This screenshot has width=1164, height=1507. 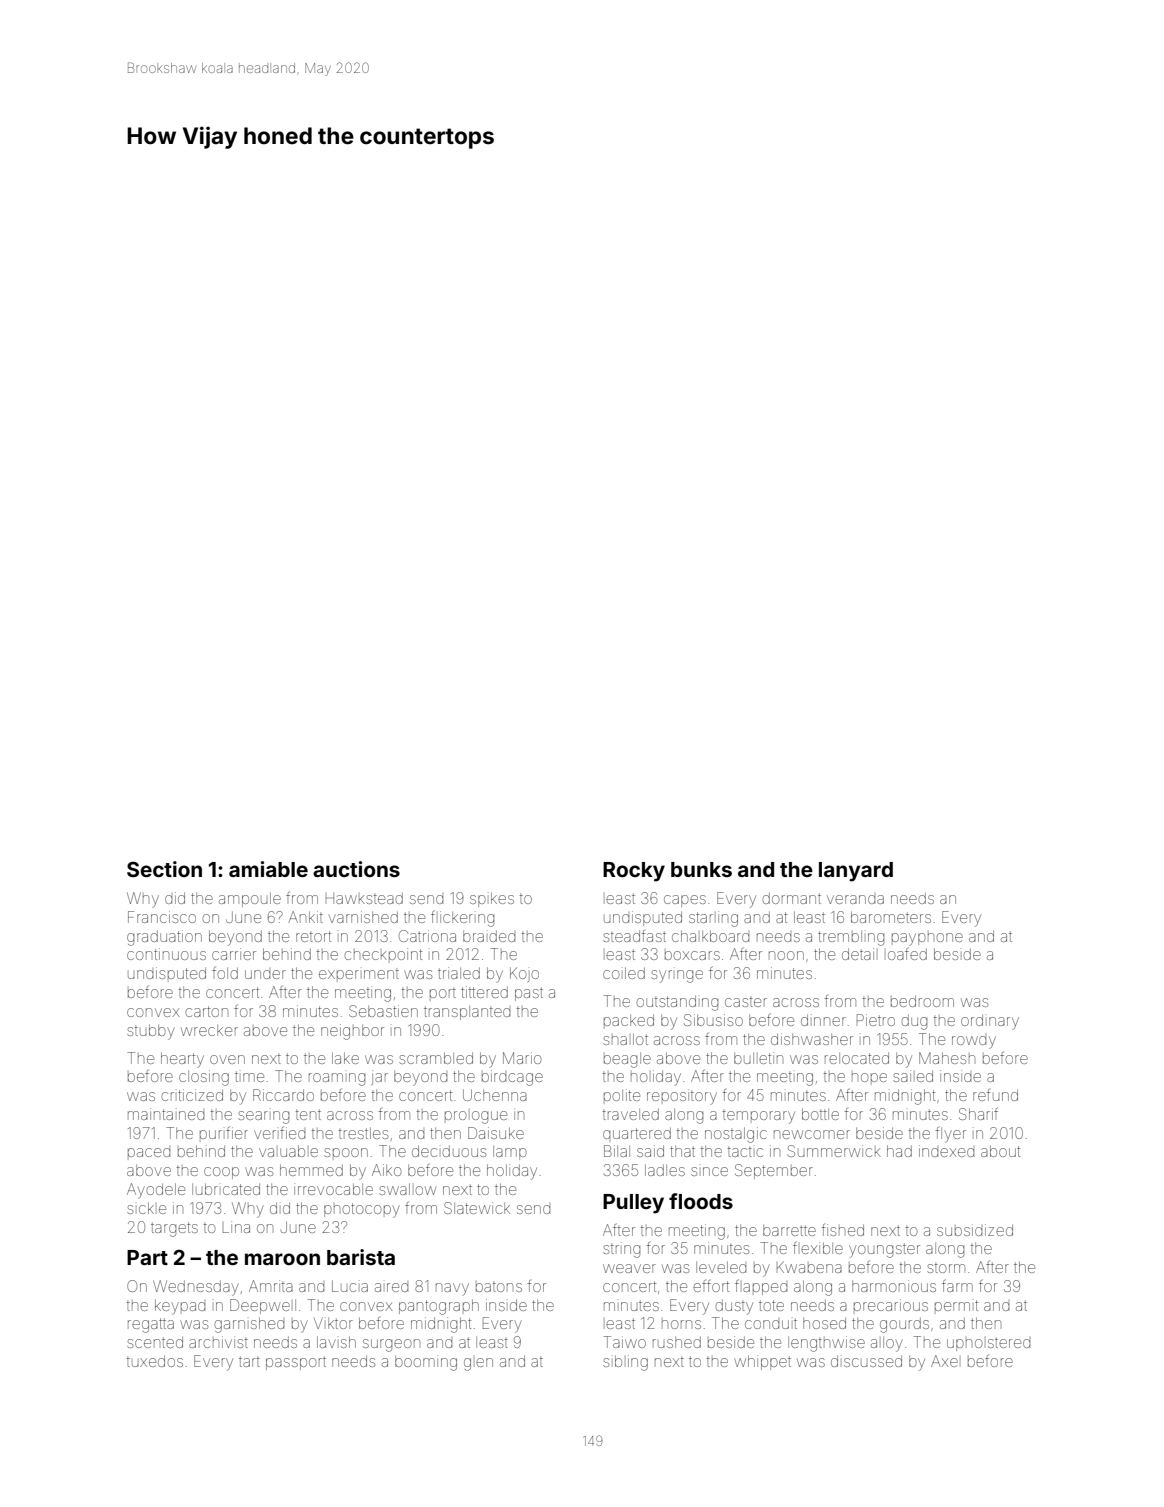 What do you see at coordinates (990, 1022) in the screenshot?
I see `ordinary` at bounding box center [990, 1022].
